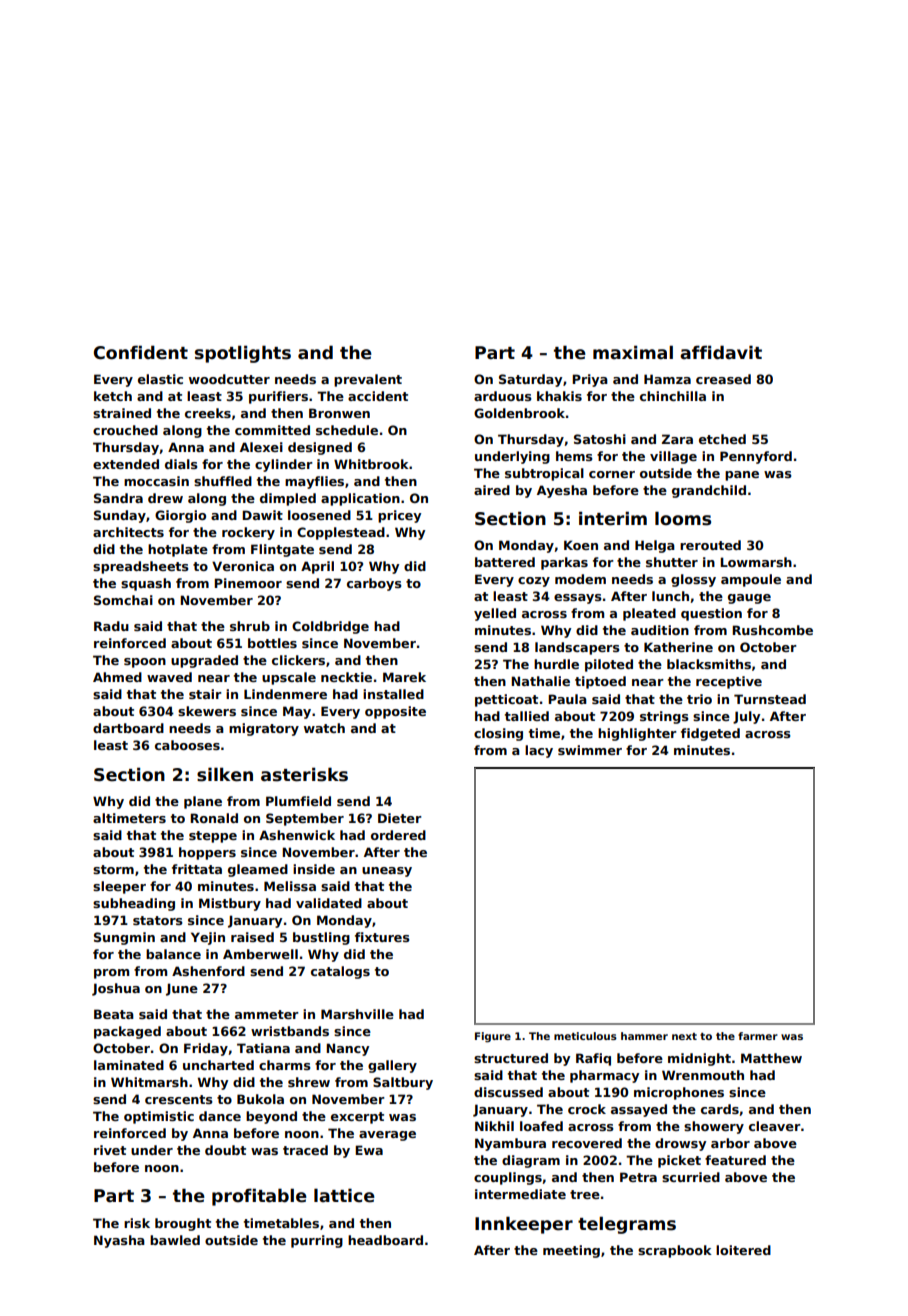 The width and height of the screenshot is (908, 1316). Describe the element at coordinates (720, 1109) in the screenshot. I see `cards` at that location.
